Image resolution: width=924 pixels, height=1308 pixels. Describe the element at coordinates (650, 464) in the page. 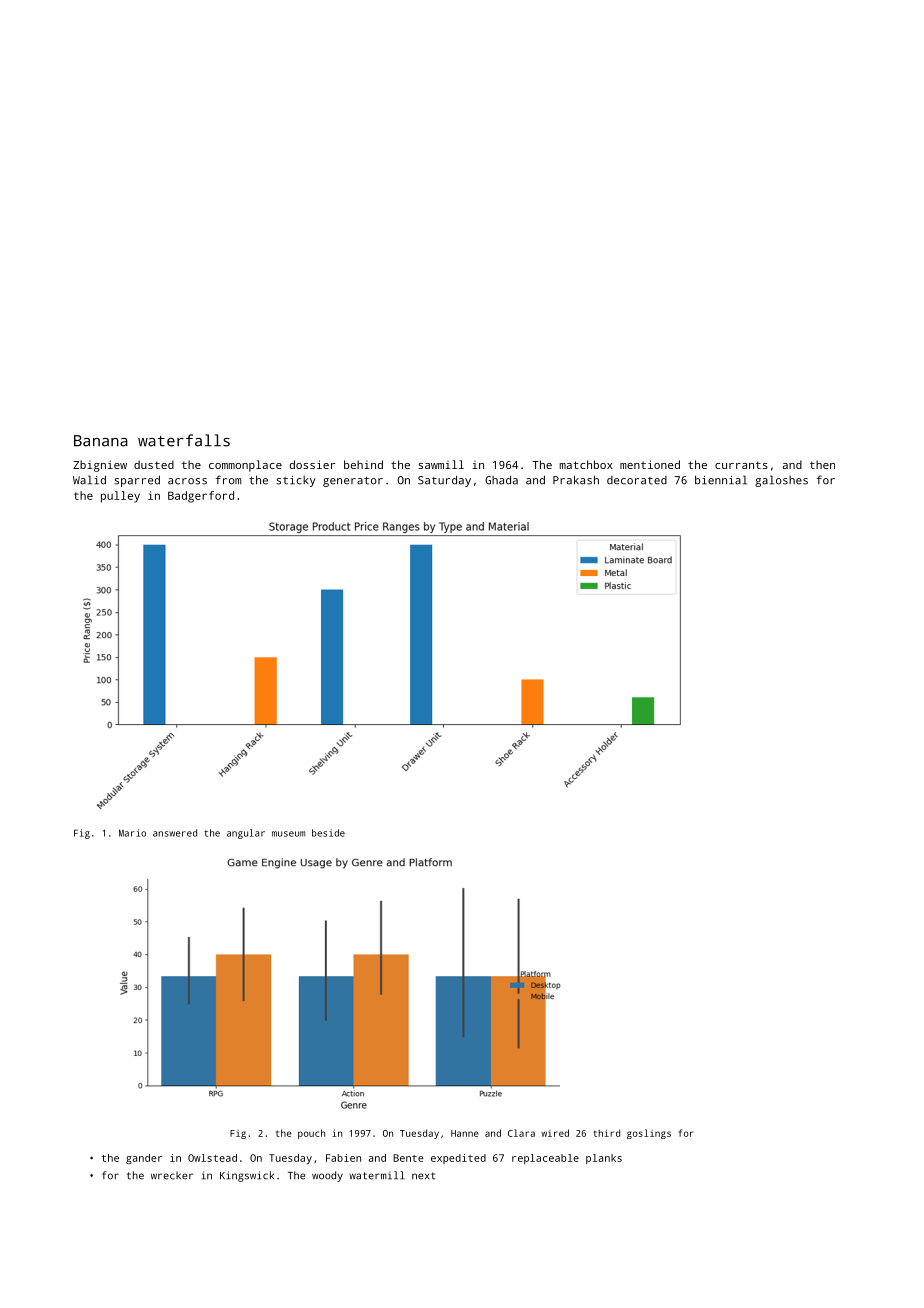

I see `mentioned` at that location.
